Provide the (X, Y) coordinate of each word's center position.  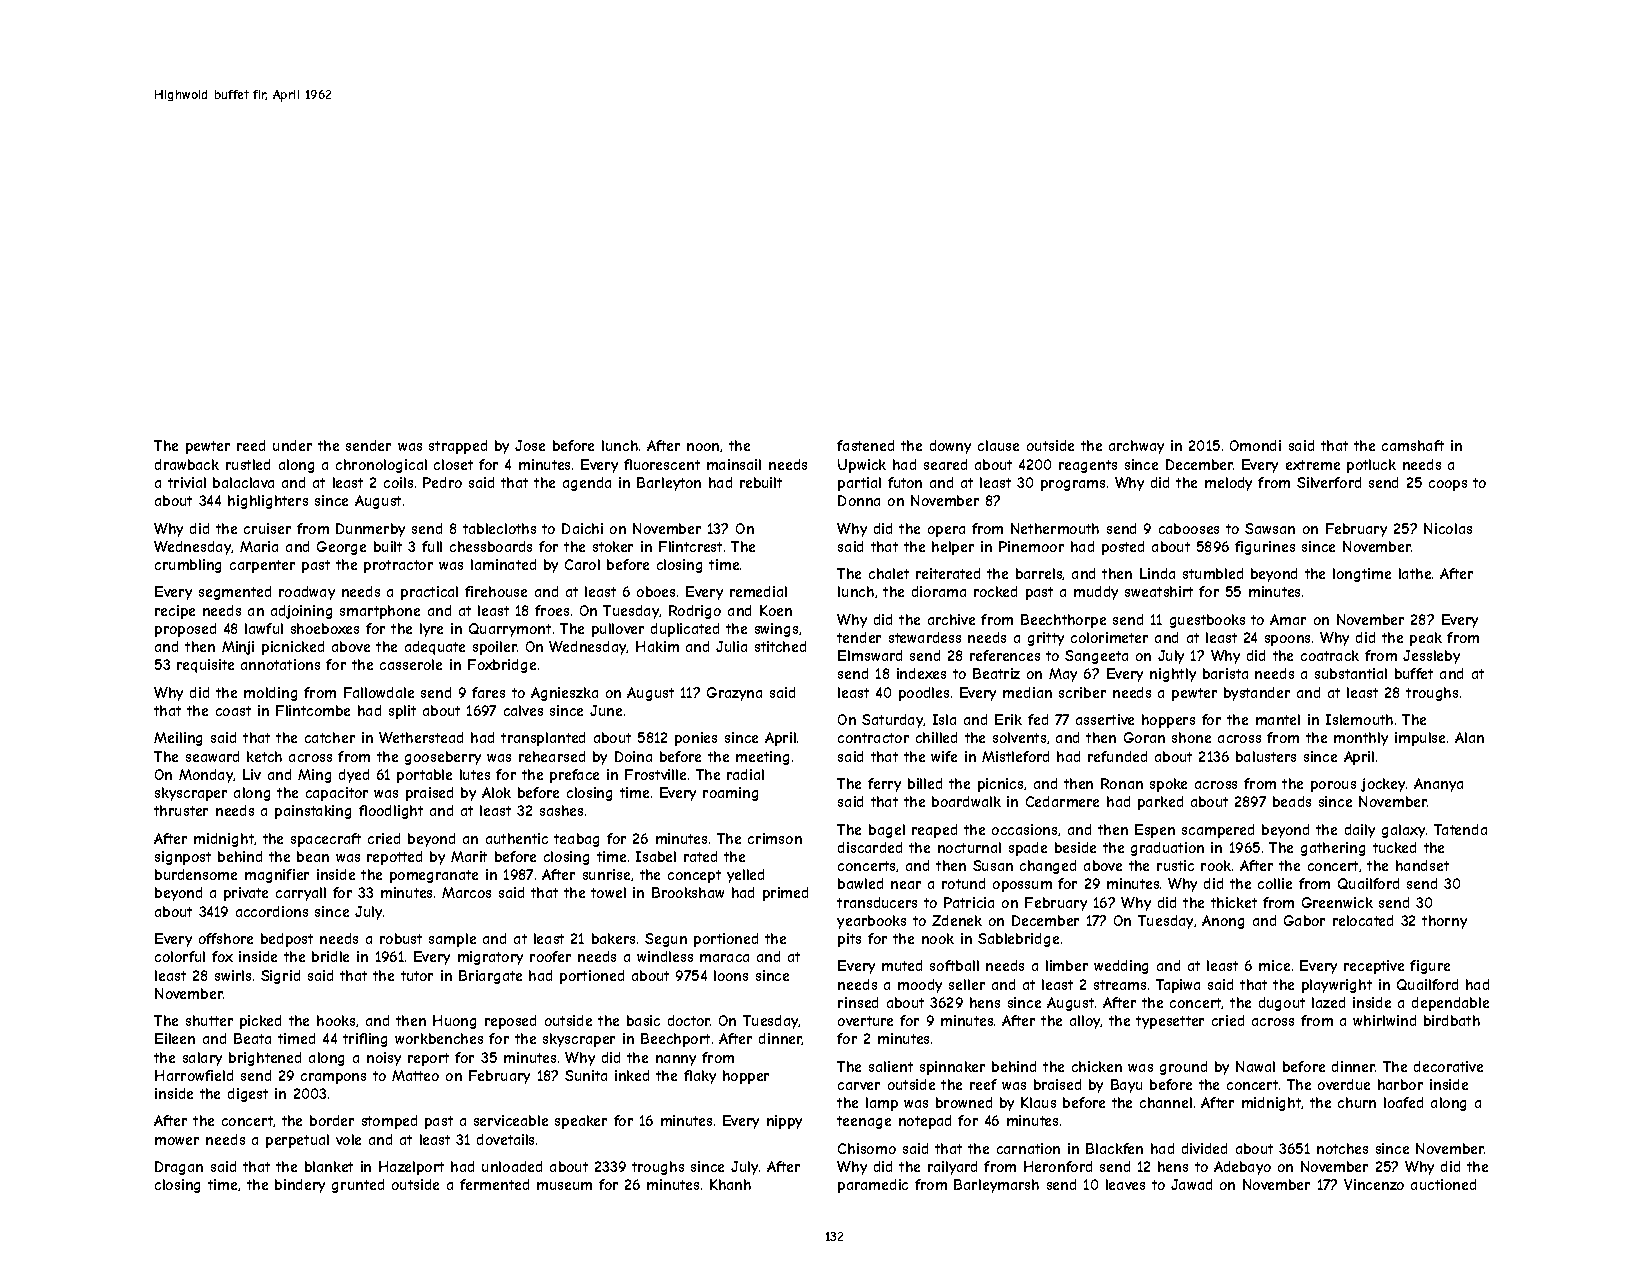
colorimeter (1109, 637)
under (292, 445)
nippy (784, 1122)
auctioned (1443, 1184)
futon (905, 482)
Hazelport (411, 1168)
